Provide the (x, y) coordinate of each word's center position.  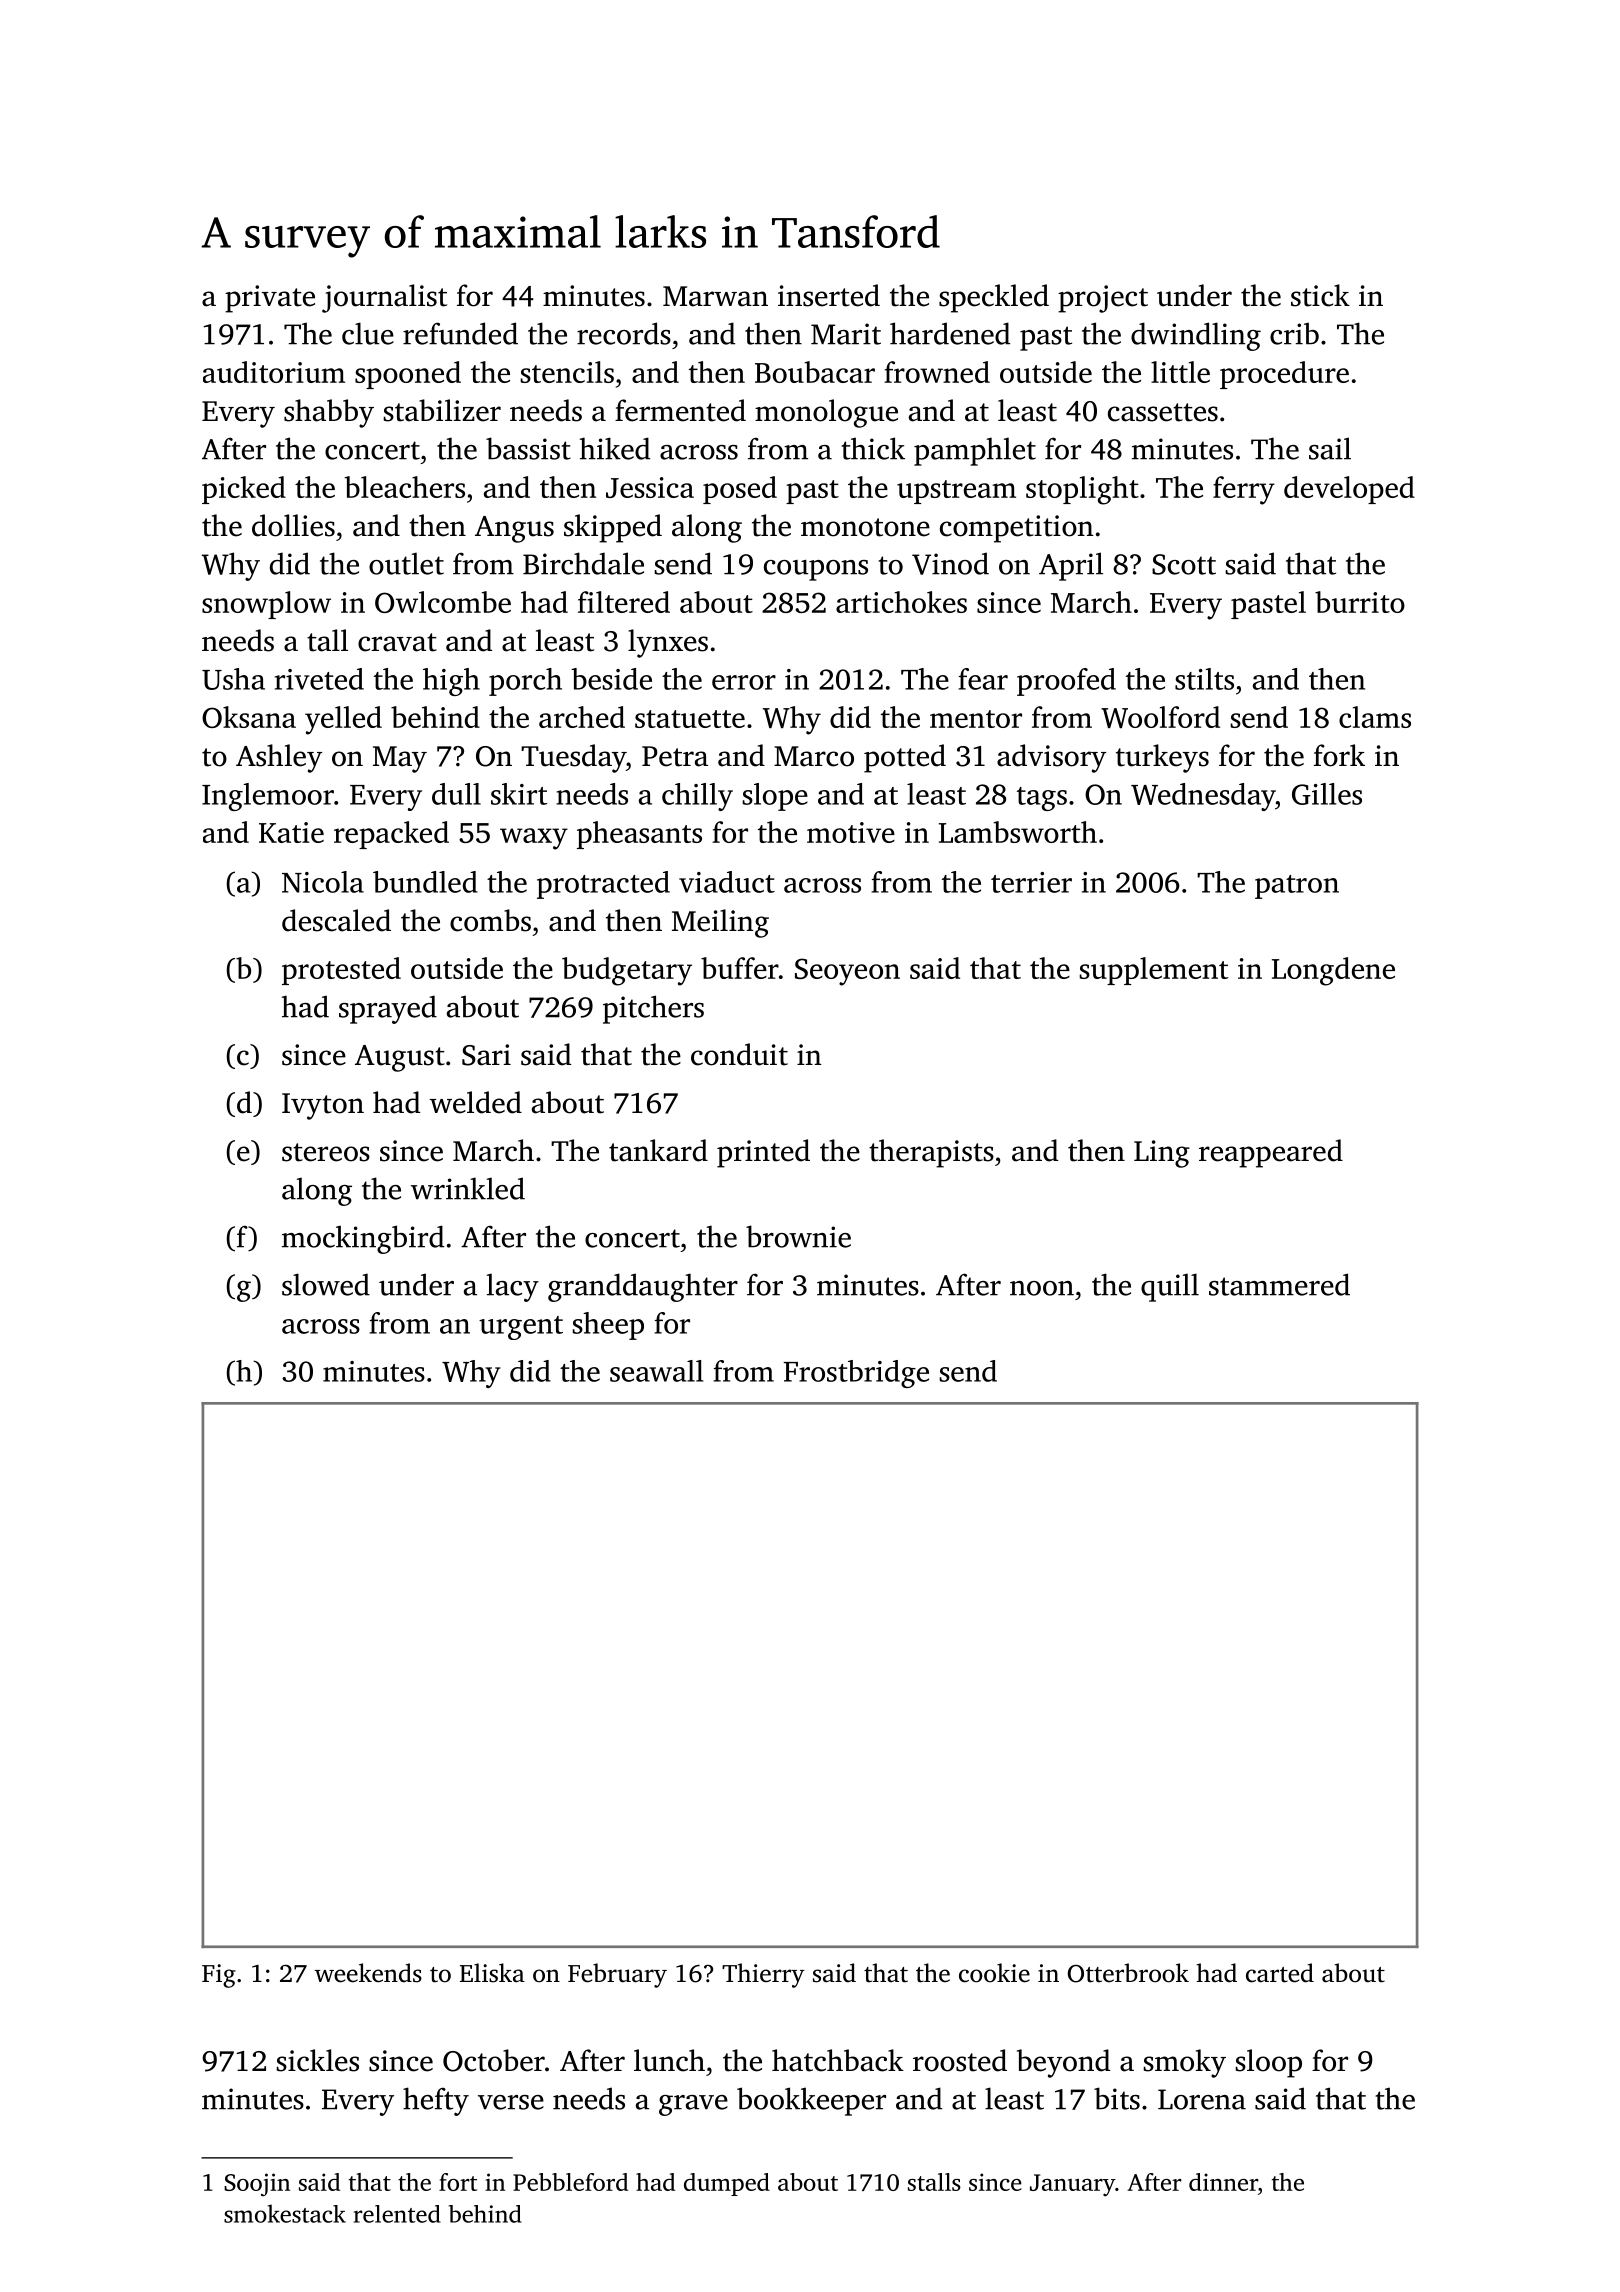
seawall (657, 1371)
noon (1042, 1288)
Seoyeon (847, 972)
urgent (521, 1328)
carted (1280, 1973)
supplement (1153, 971)
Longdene (1333, 971)
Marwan (715, 296)
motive (851, 832)
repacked (391, 835)
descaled (336, 920)
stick (1320, 295)
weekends (368, 1973)
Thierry (763, 1975)
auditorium (274, 372)
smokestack (285, 2213)
